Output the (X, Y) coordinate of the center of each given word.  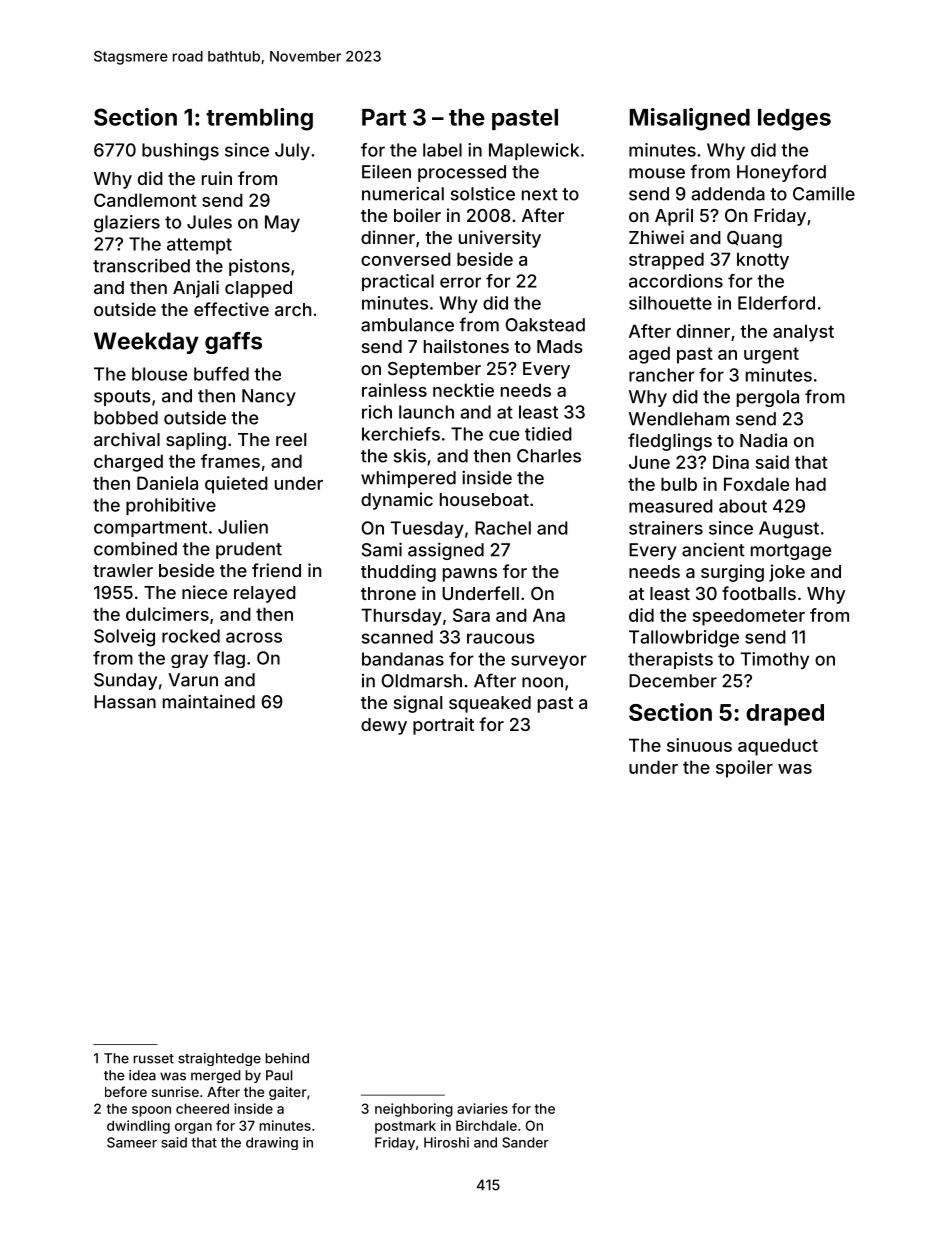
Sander (525, 1142)
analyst (803, 333)
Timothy (775, 660)
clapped (258, 289)
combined (135, 548)
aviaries (482, 1108)
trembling (259, 119)
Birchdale (486, 1125)
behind (287, 1058)
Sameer (132, 1142)
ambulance (407, 325)
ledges (794, 120)
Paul (279, 1075)
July (292, 151)
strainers (666, 528)
